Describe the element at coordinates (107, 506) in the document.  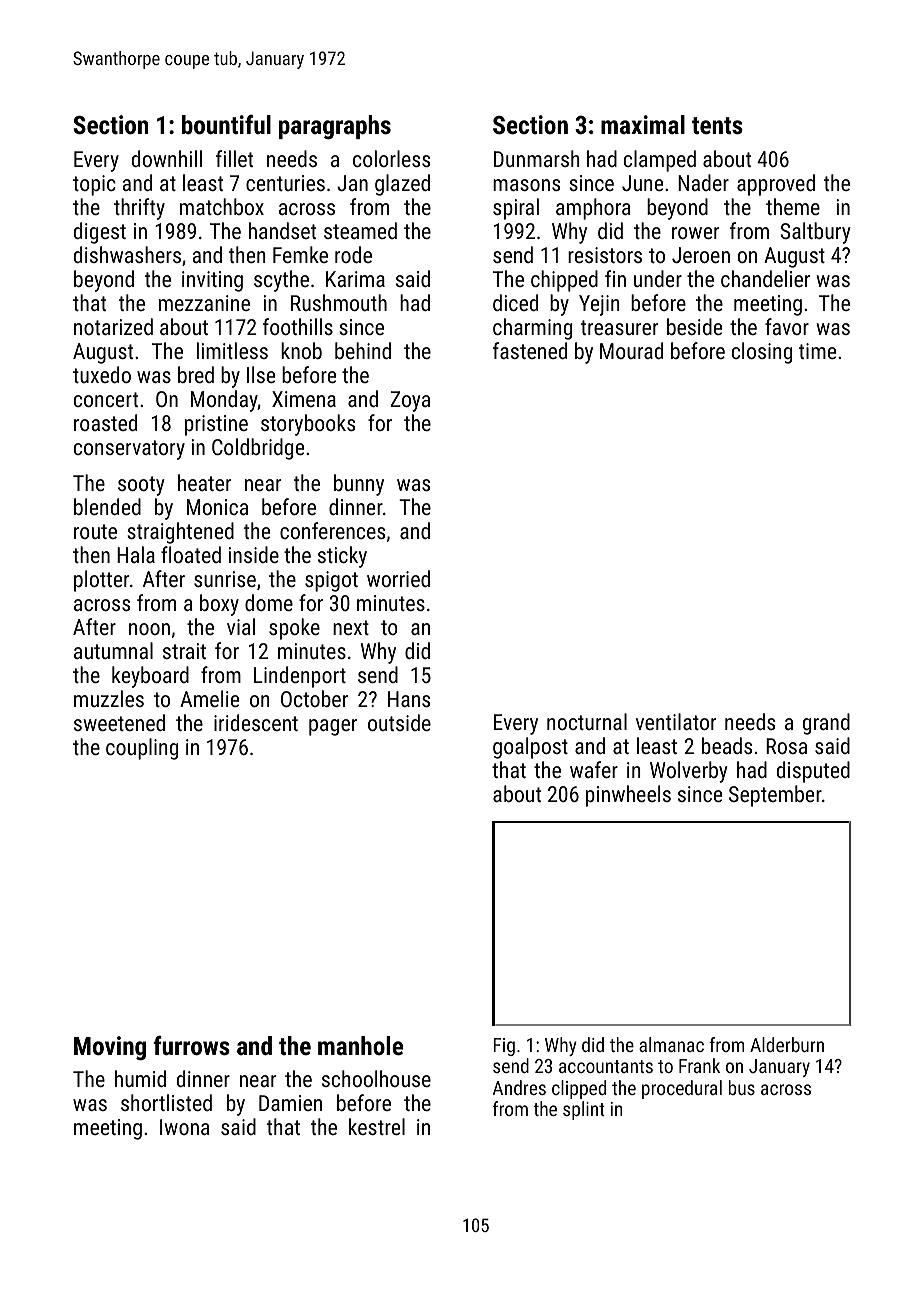
I see `blended` at that location.
